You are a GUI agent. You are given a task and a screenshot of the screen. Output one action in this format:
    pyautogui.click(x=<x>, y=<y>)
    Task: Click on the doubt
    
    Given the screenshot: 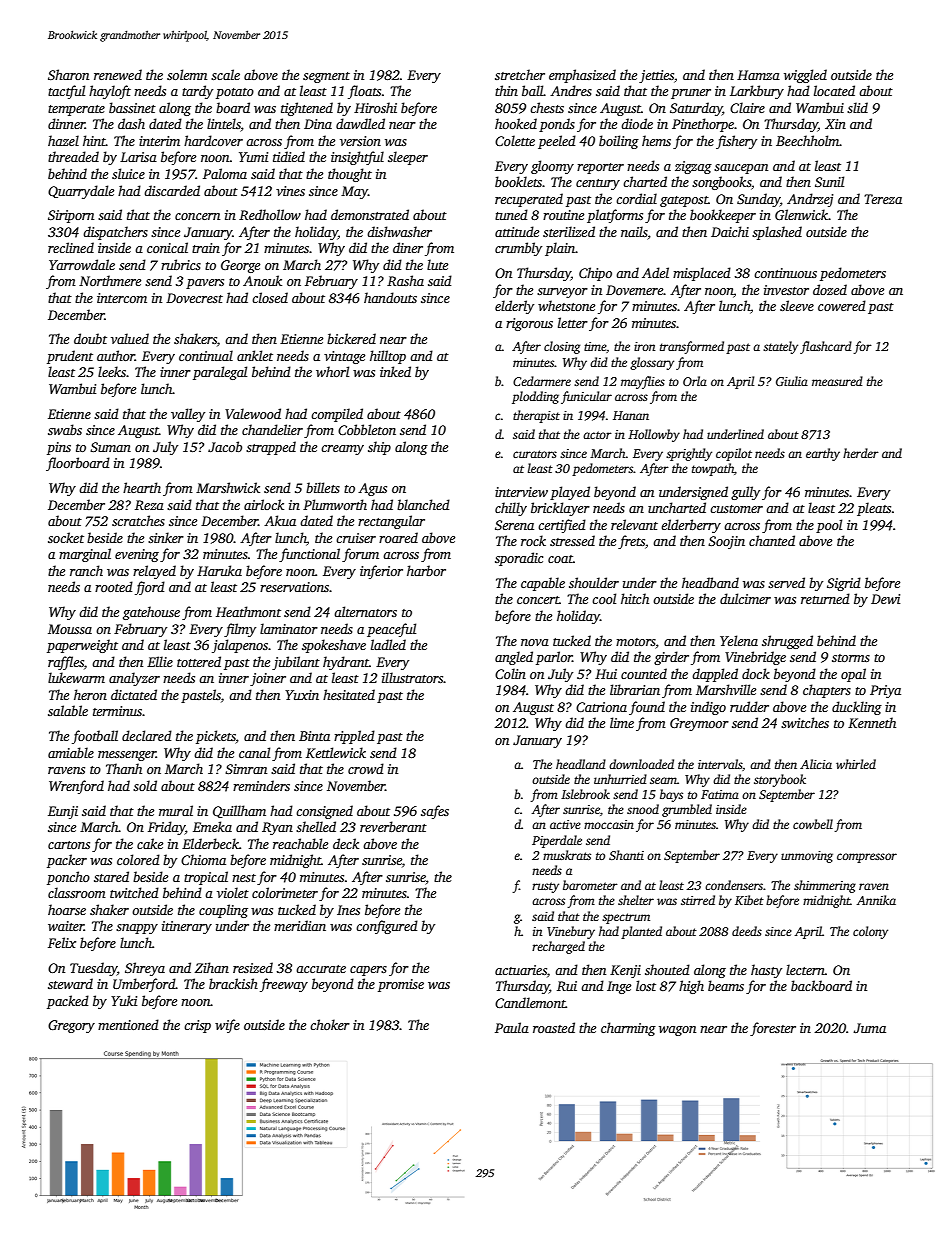 What is the action you would take?
    pyautogui.click(x=90, y=338)
